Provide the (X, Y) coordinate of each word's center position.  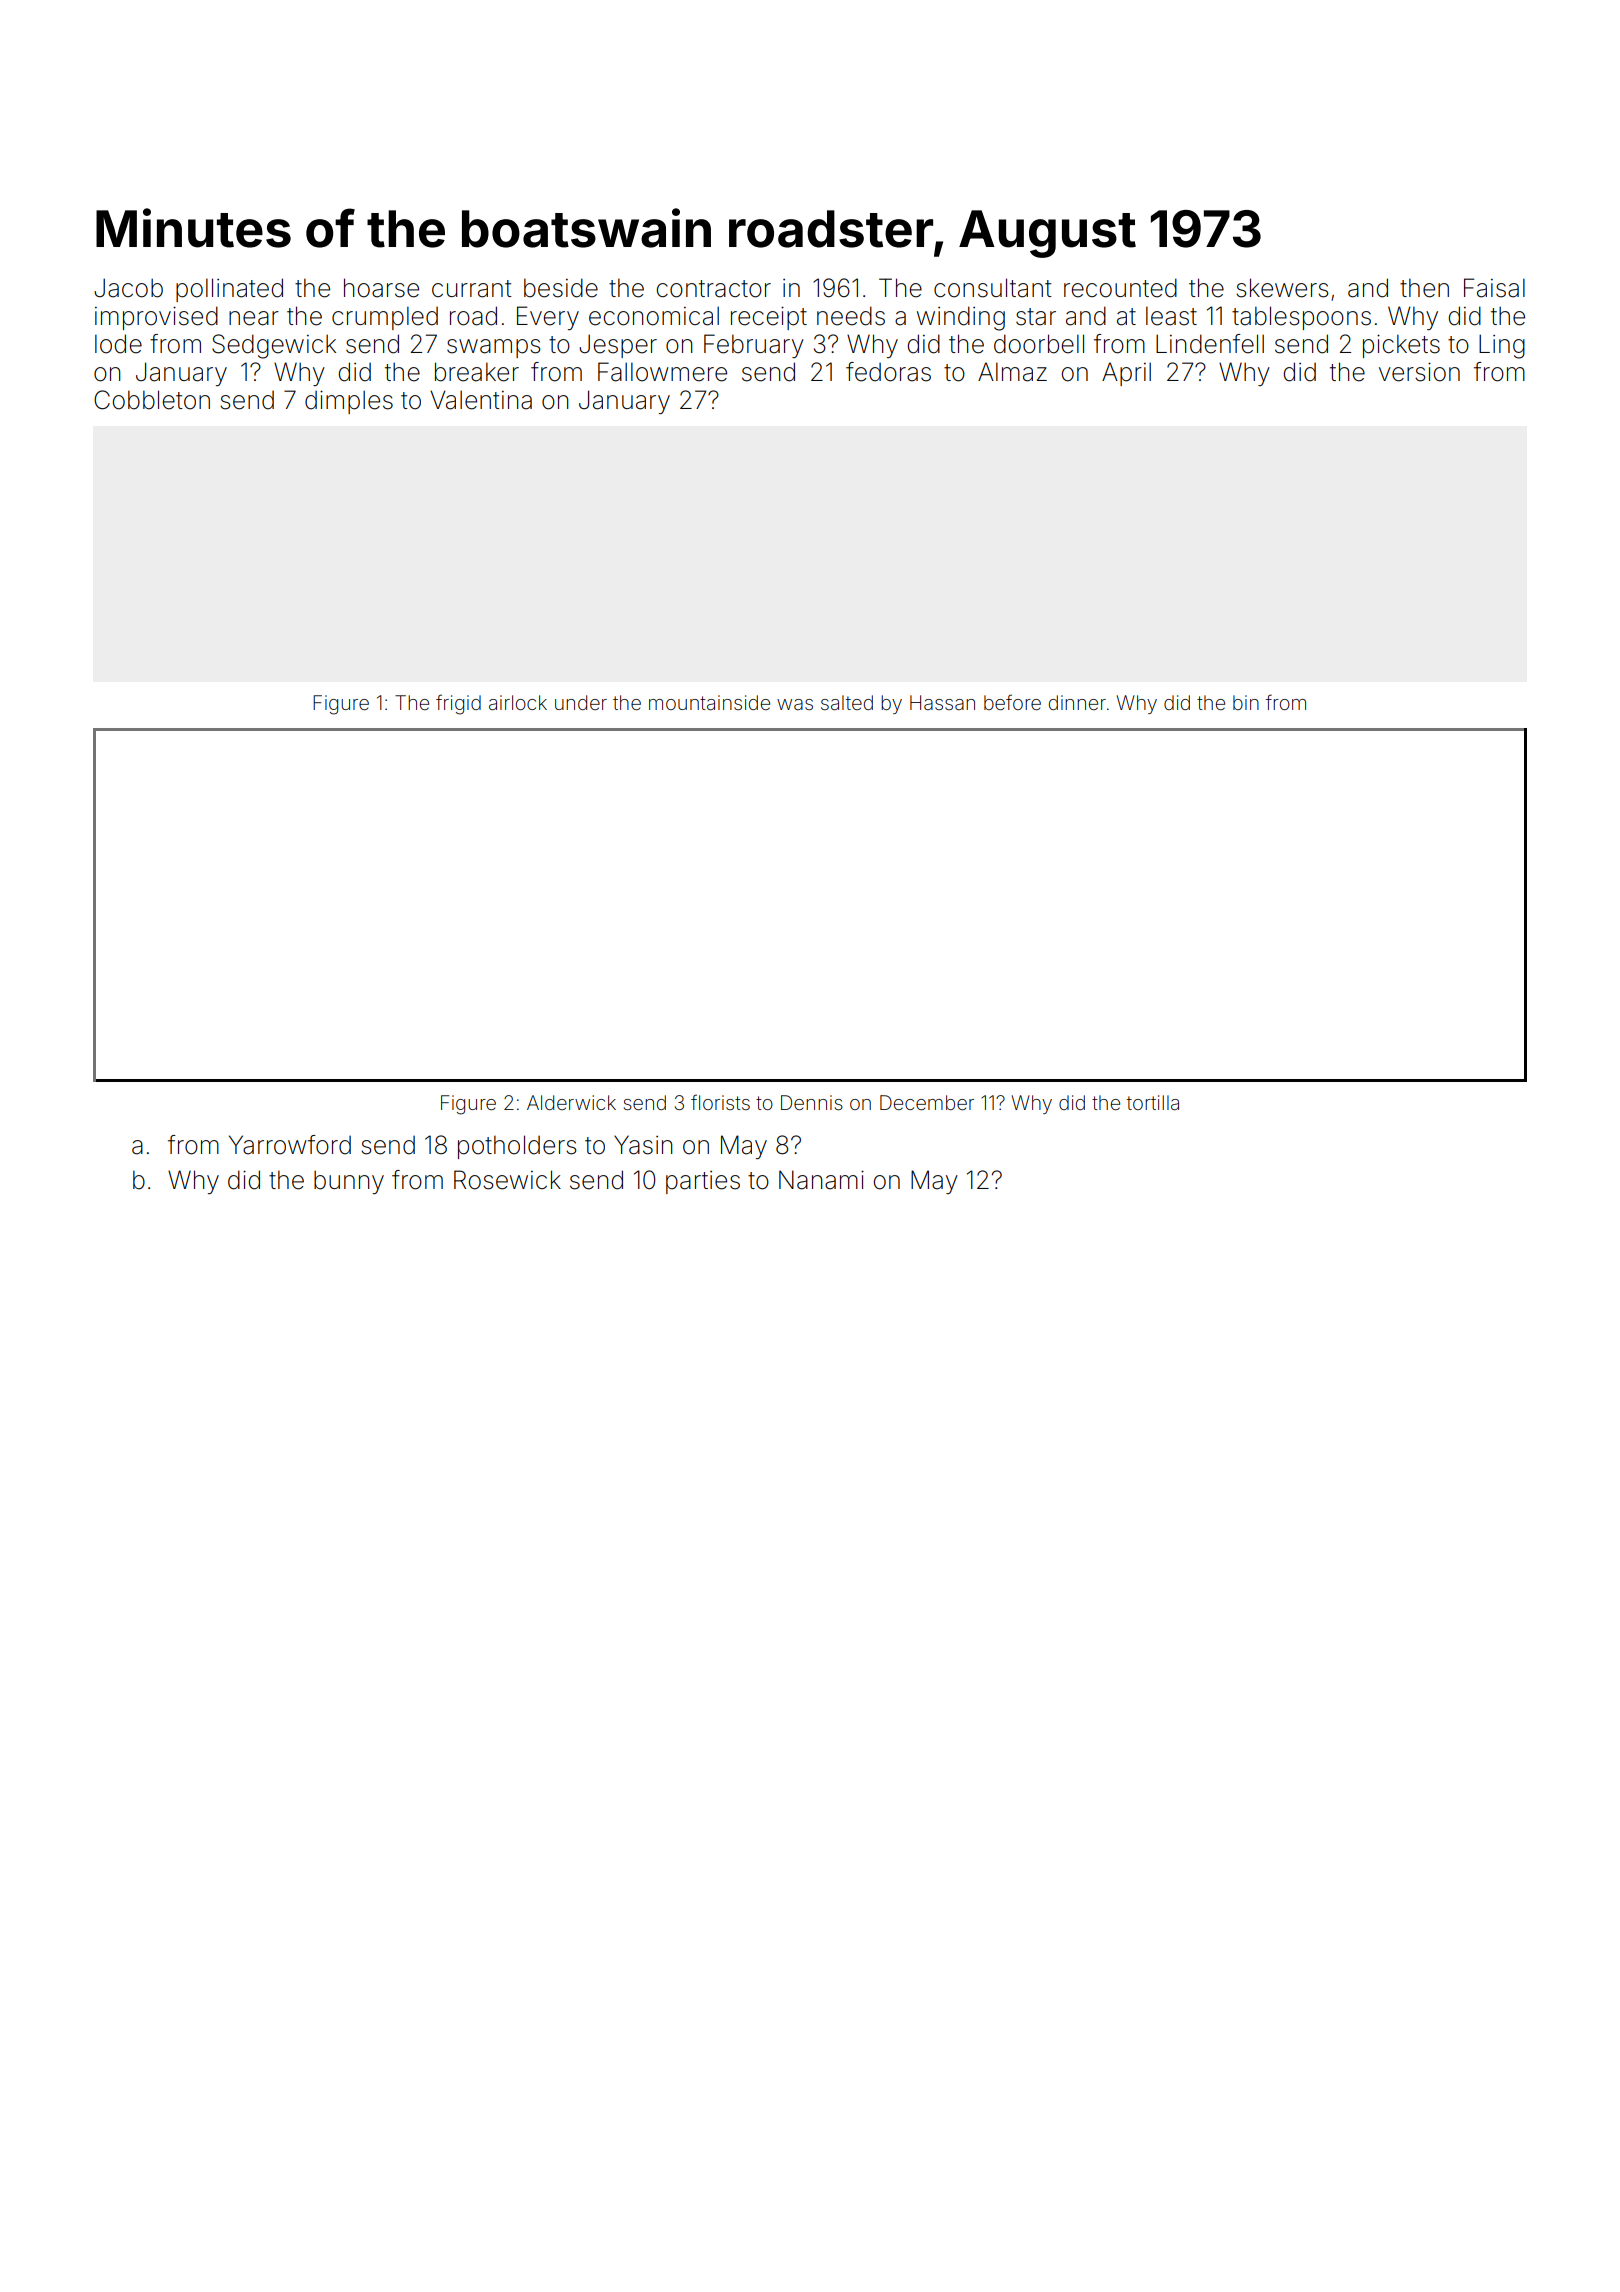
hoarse (381, 288)
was (795, 704)
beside (561, 288)
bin (1246, 702)
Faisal (1494, 288)
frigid (458, 704)
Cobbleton (152, 400)
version (1419, 372)
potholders (517, 1147)
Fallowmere (662, 372)
